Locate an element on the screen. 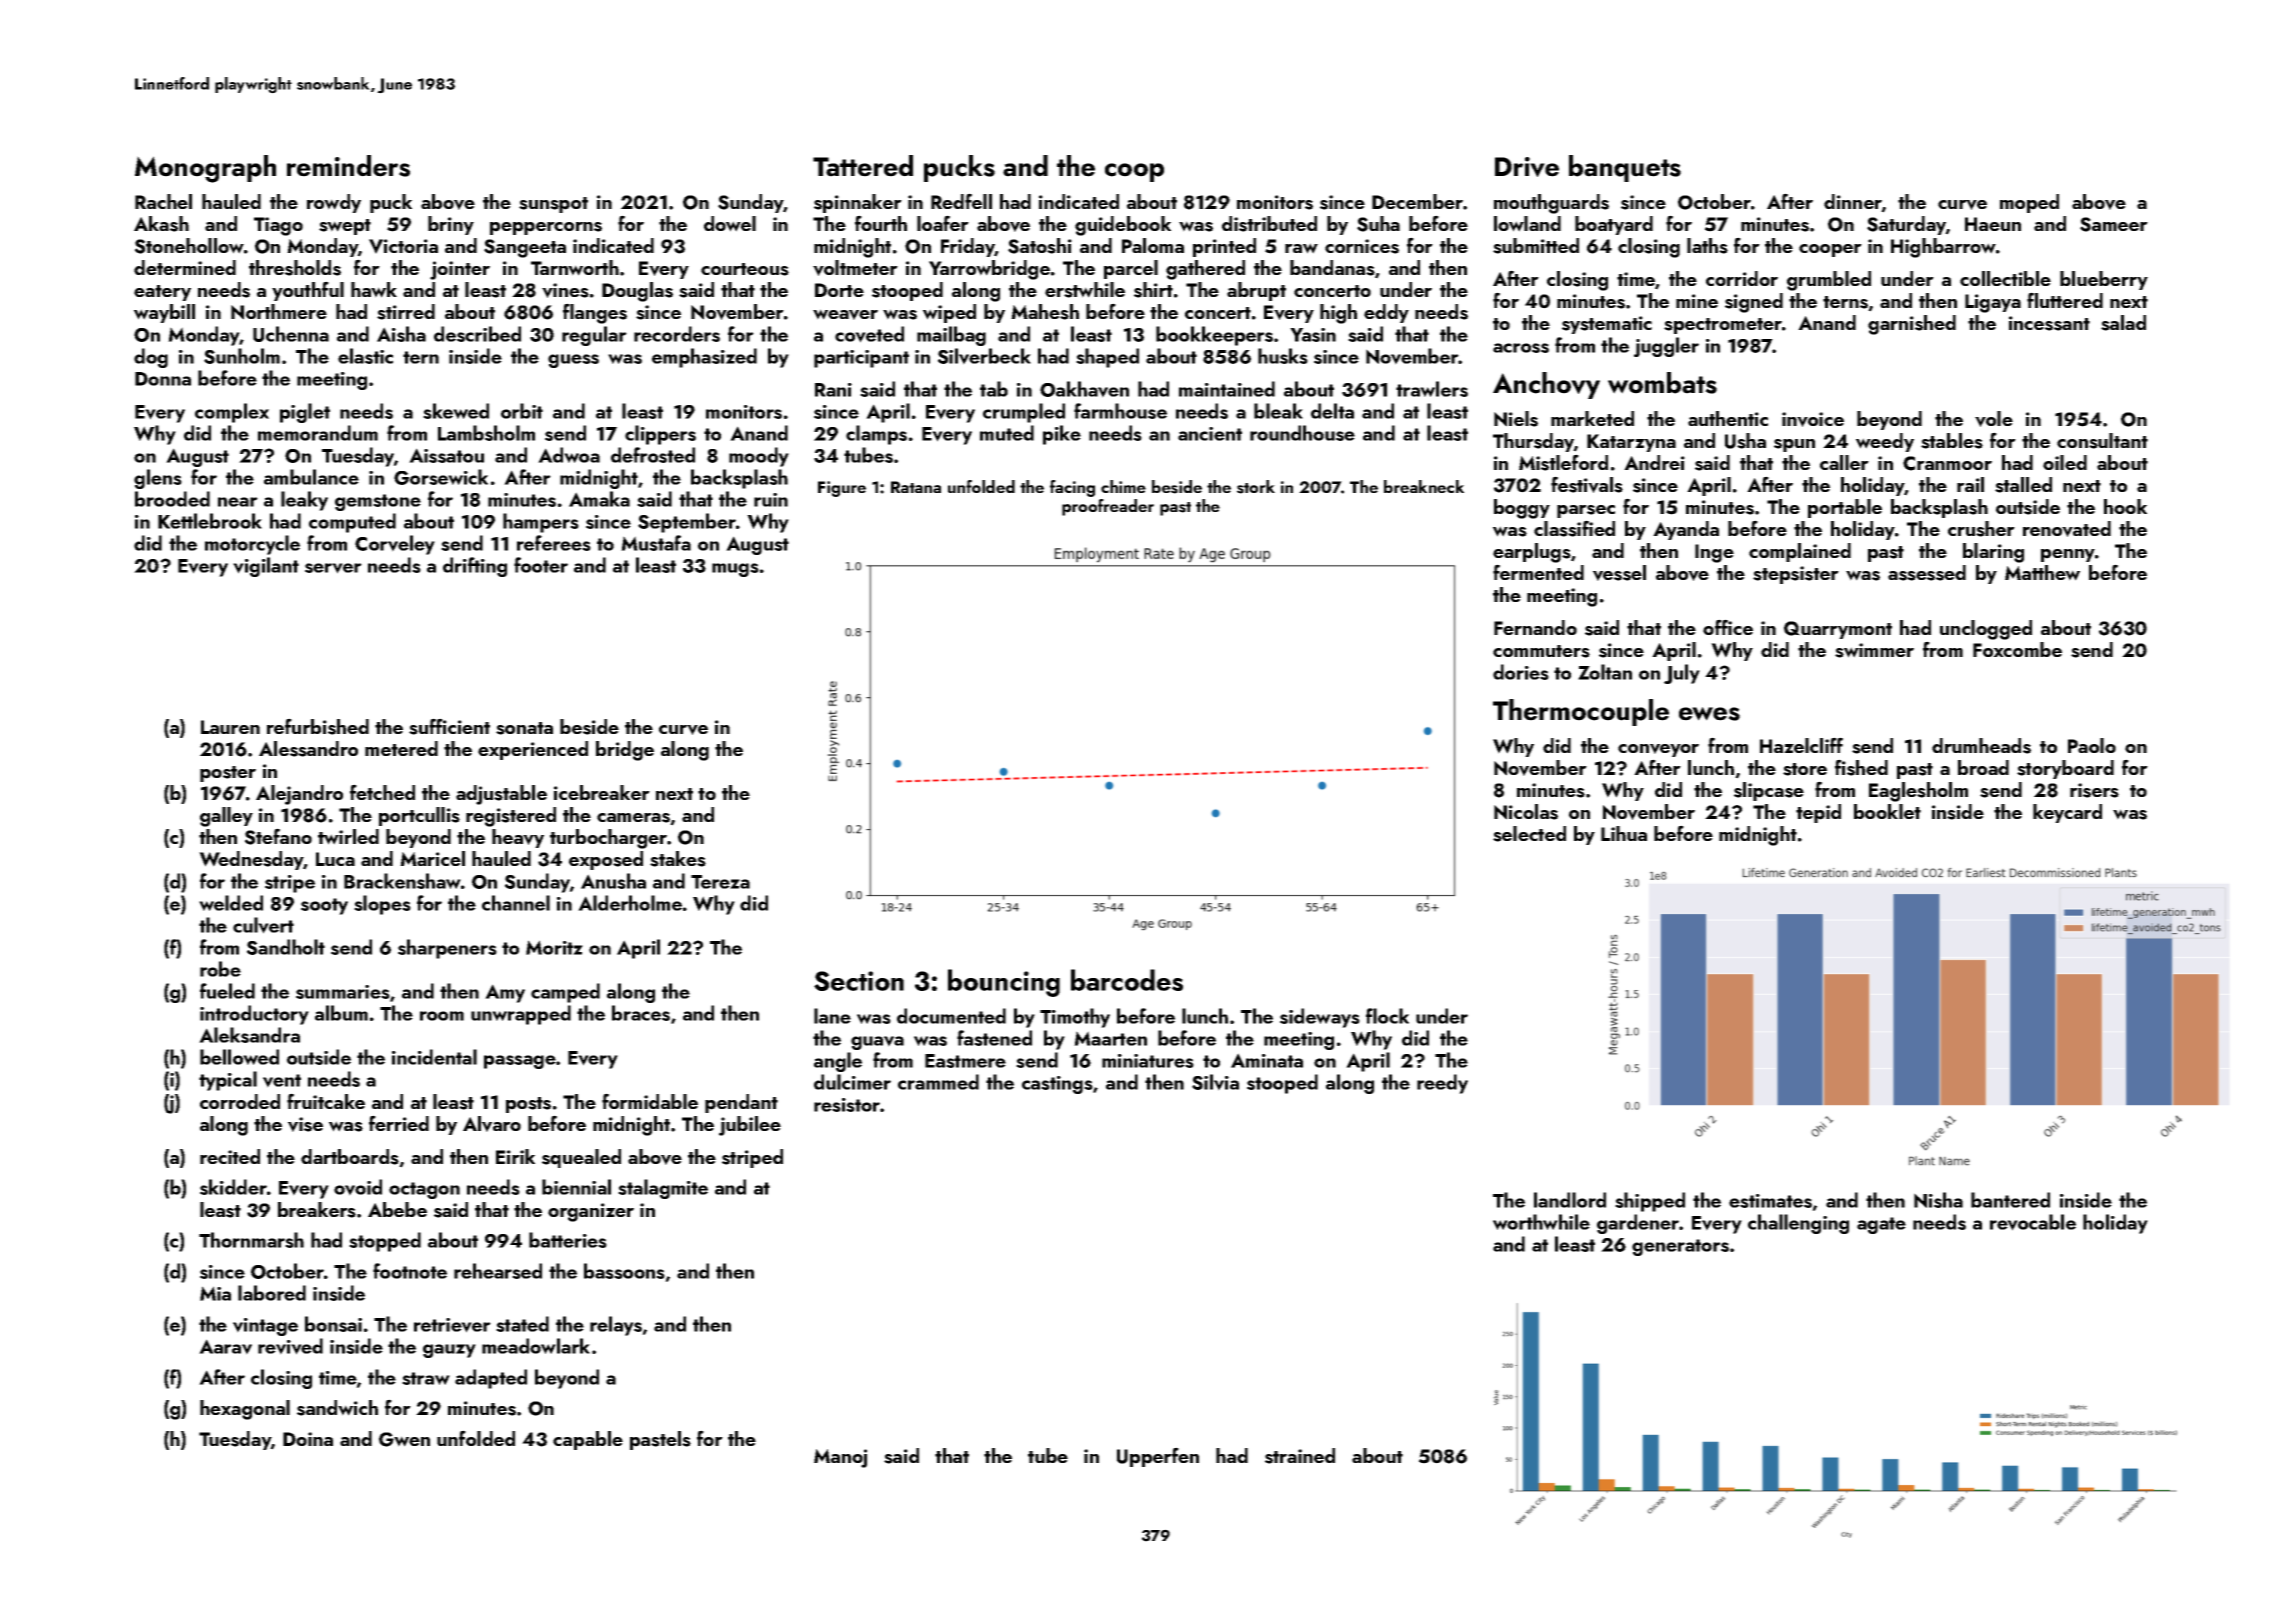  Upperfen is located at coordinates (1158, 1457).
